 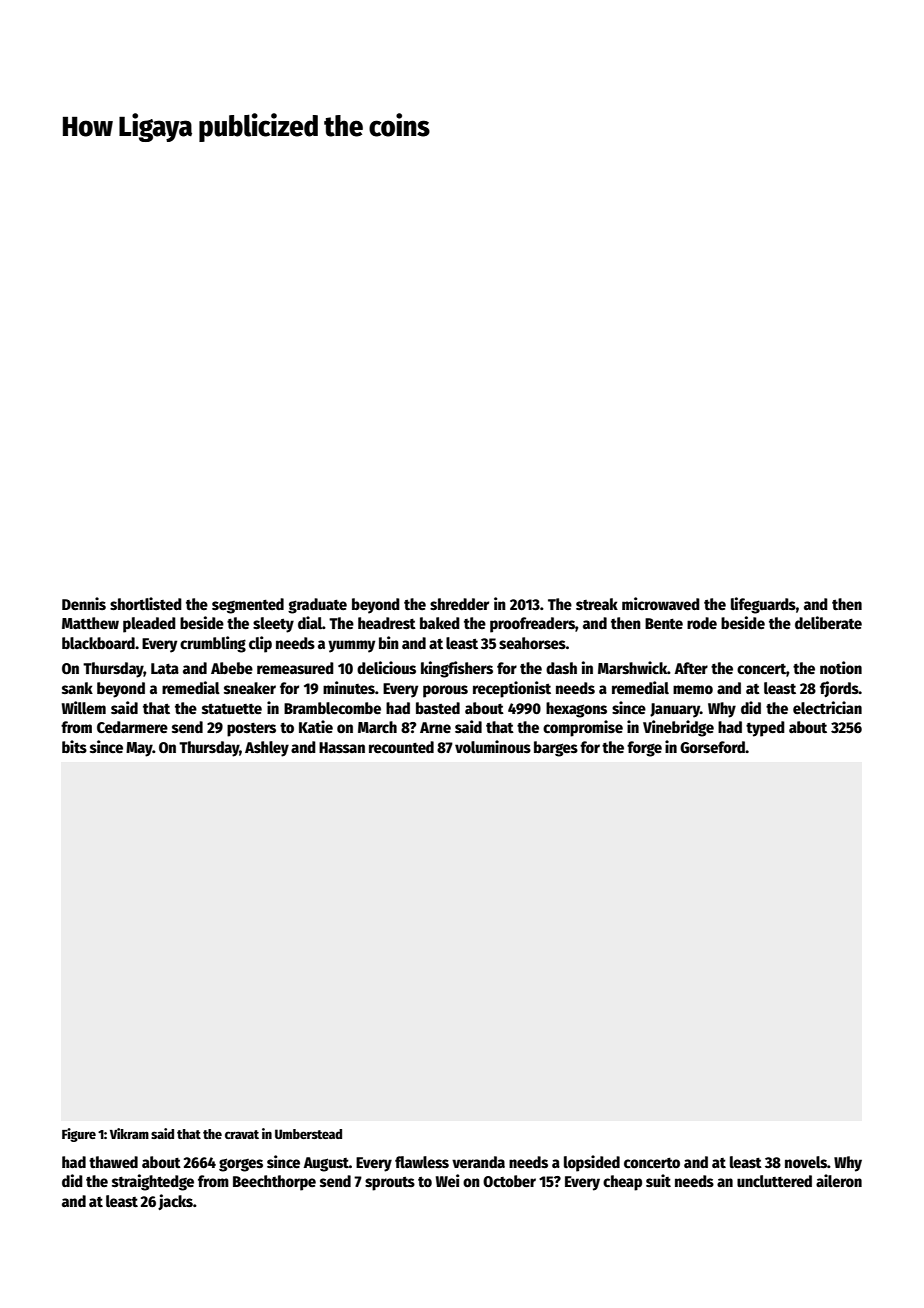 What do you see at coordinates (342, 747) in the screenshot?
I see `Hassan` at bounding box center [342, 747].
